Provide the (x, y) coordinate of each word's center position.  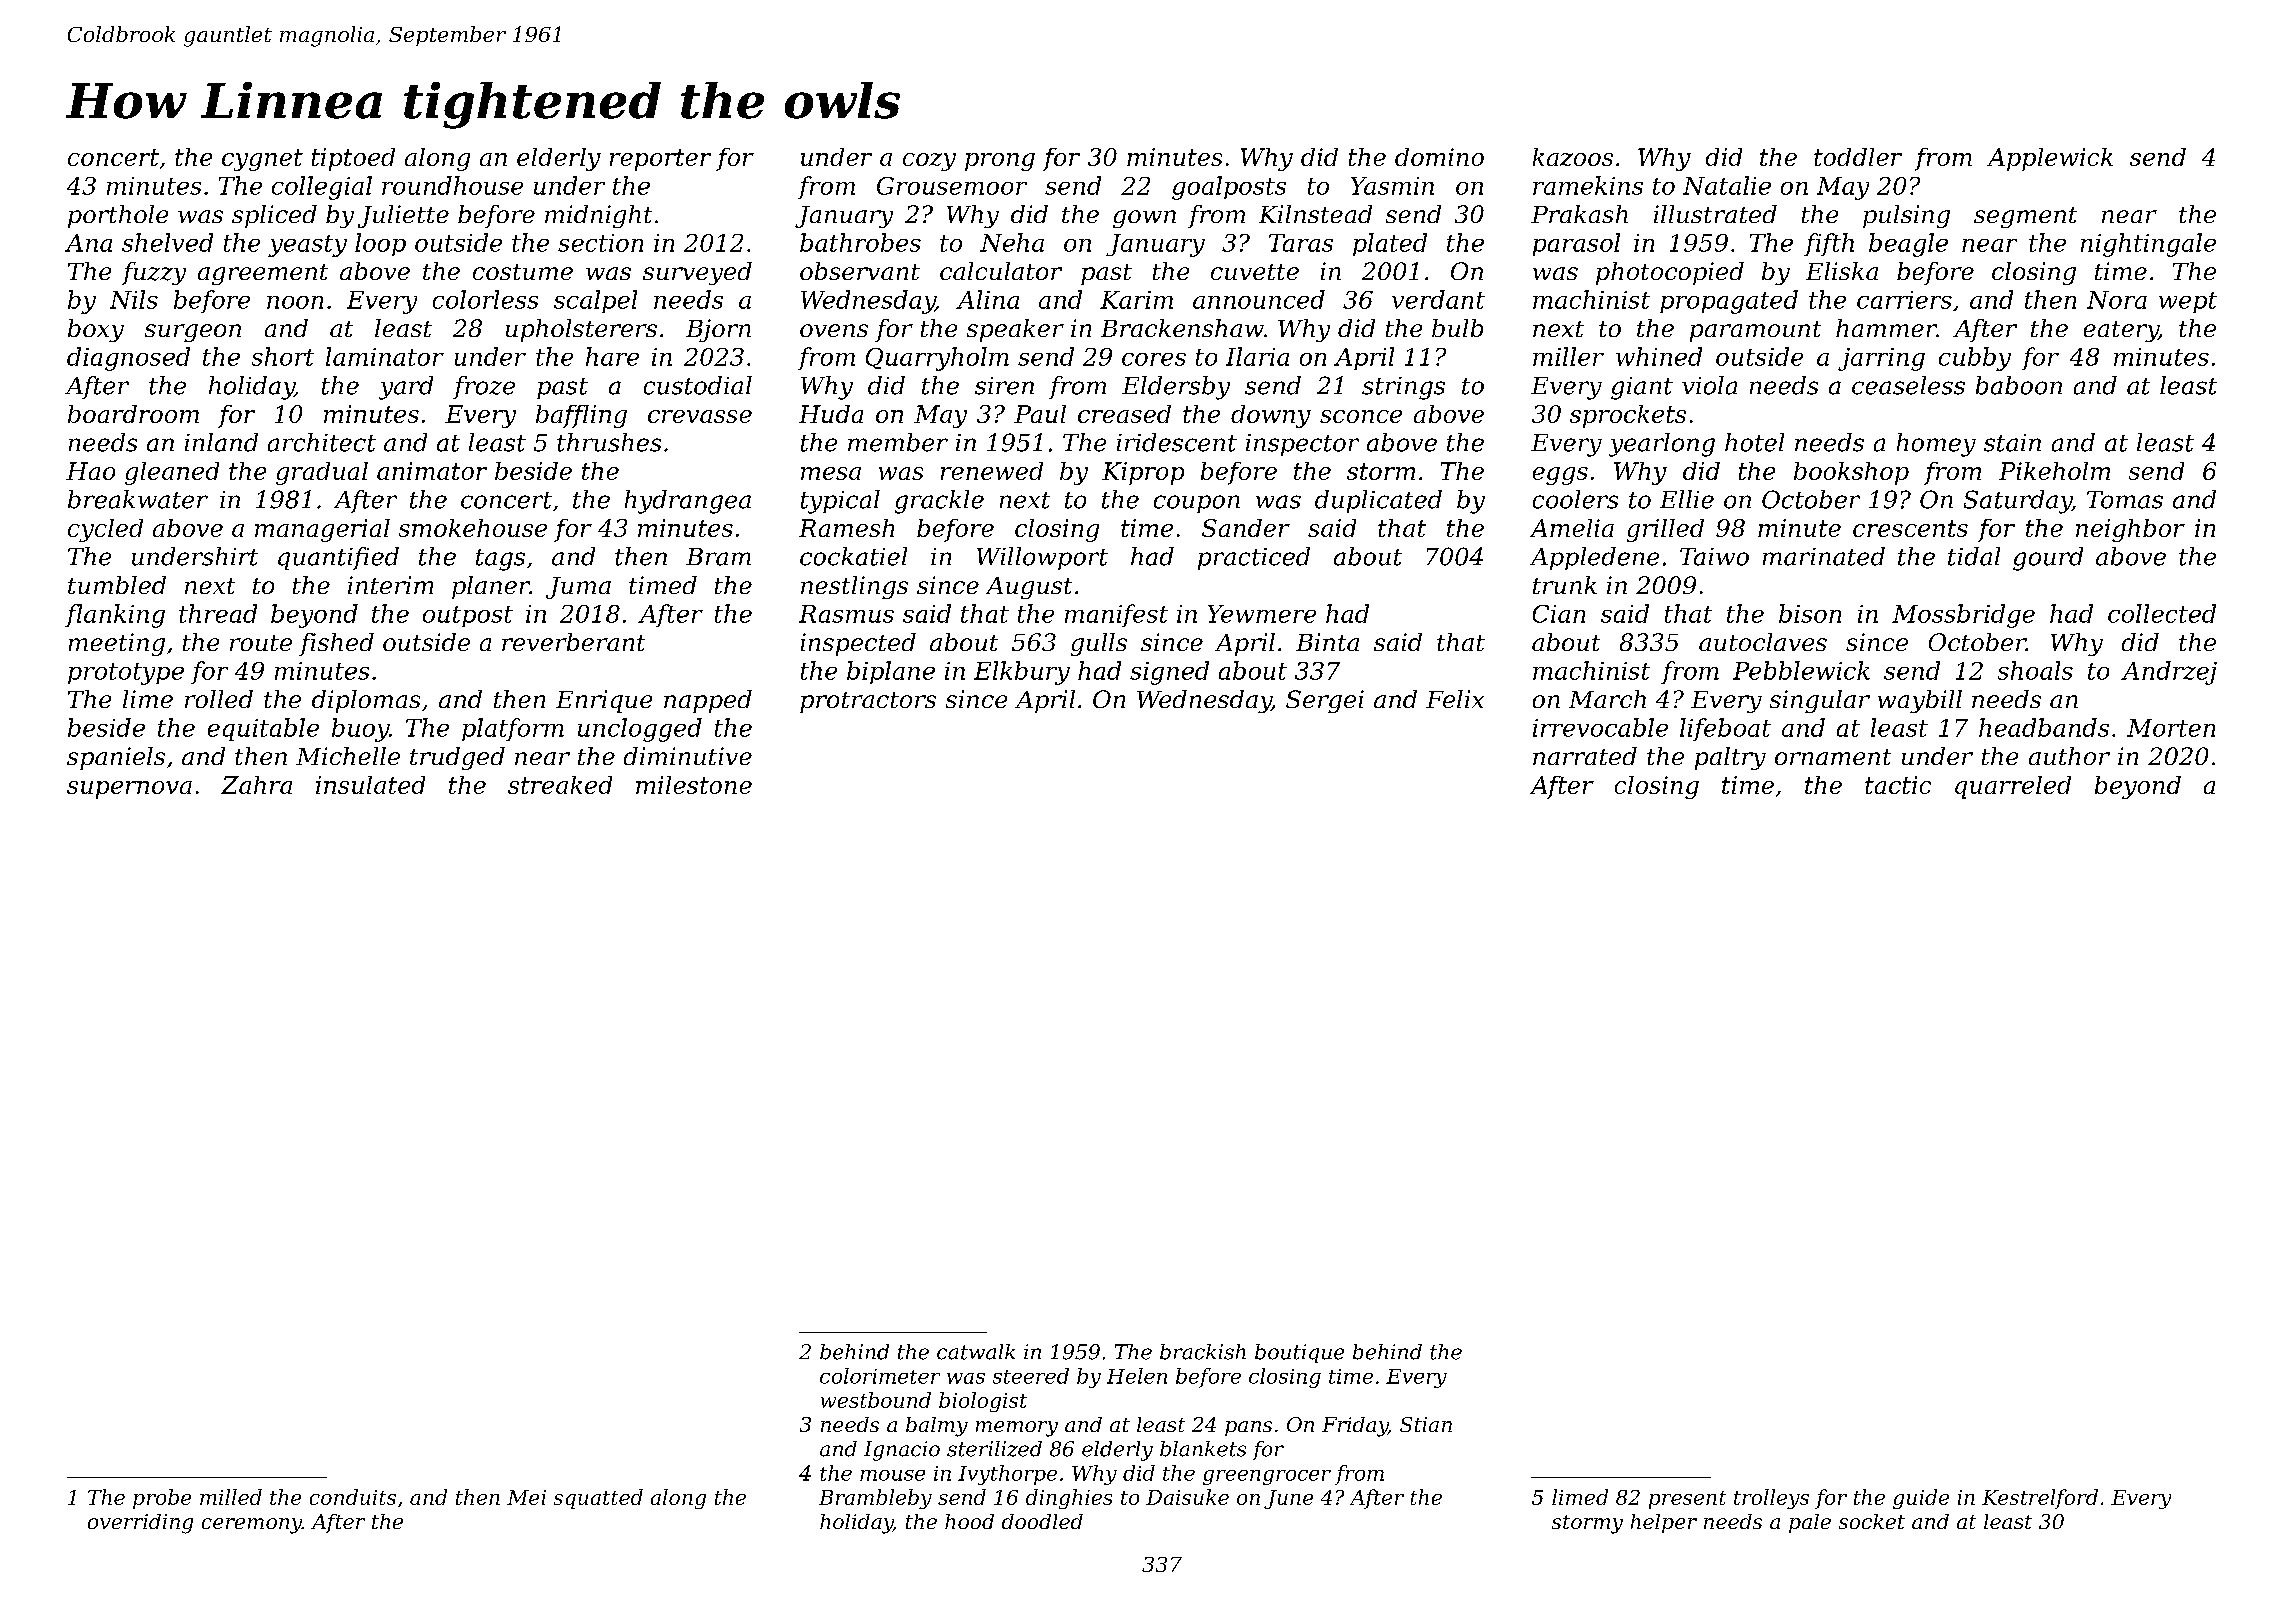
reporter (660, 160)
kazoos (1573, 157)
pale (1810, 1523)
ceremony (252, 1526)
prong (1000, 162)
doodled (1042, 1521)
